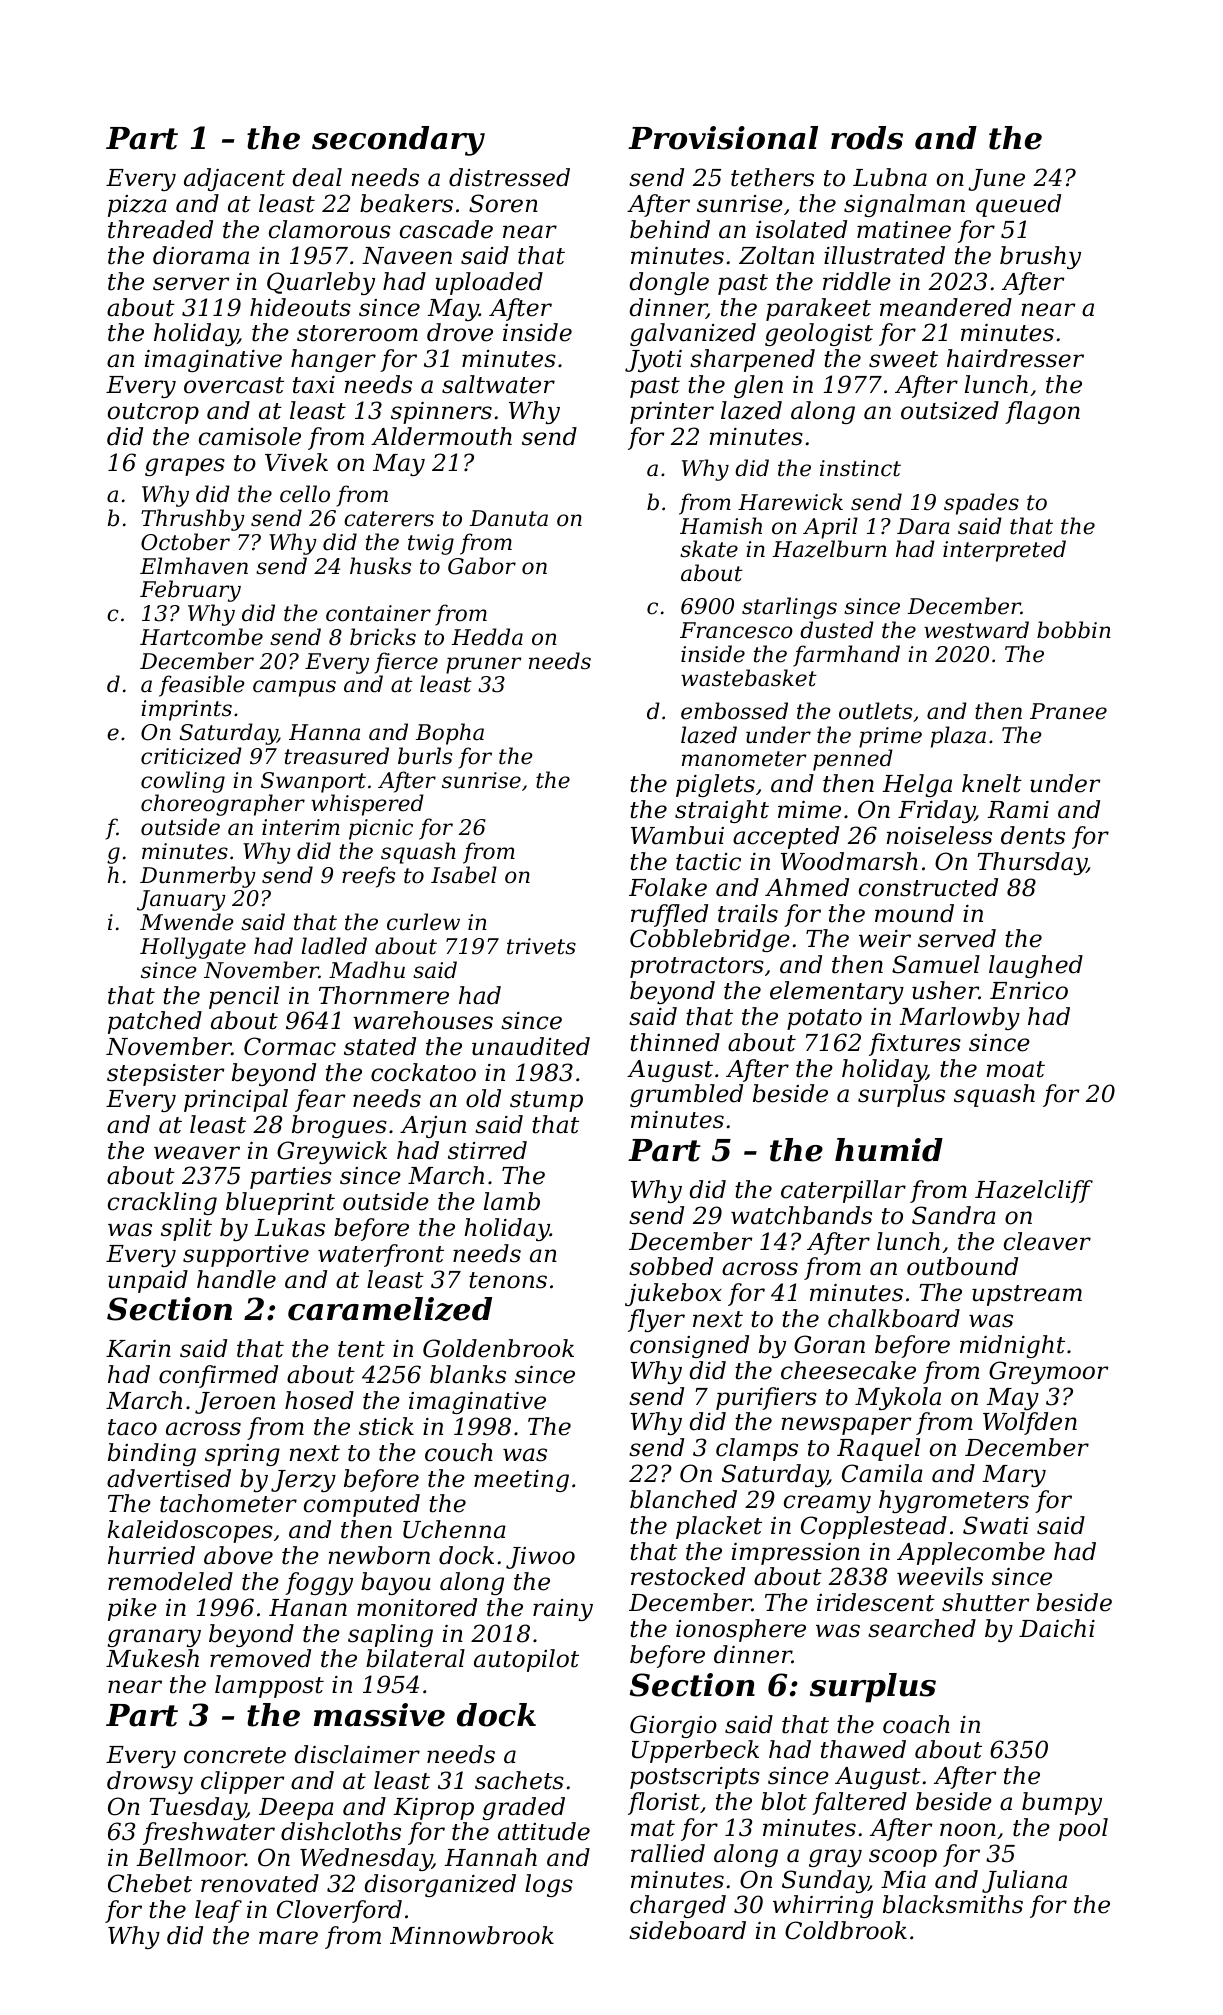  I want to click on Vivek, so click(296, 462).
